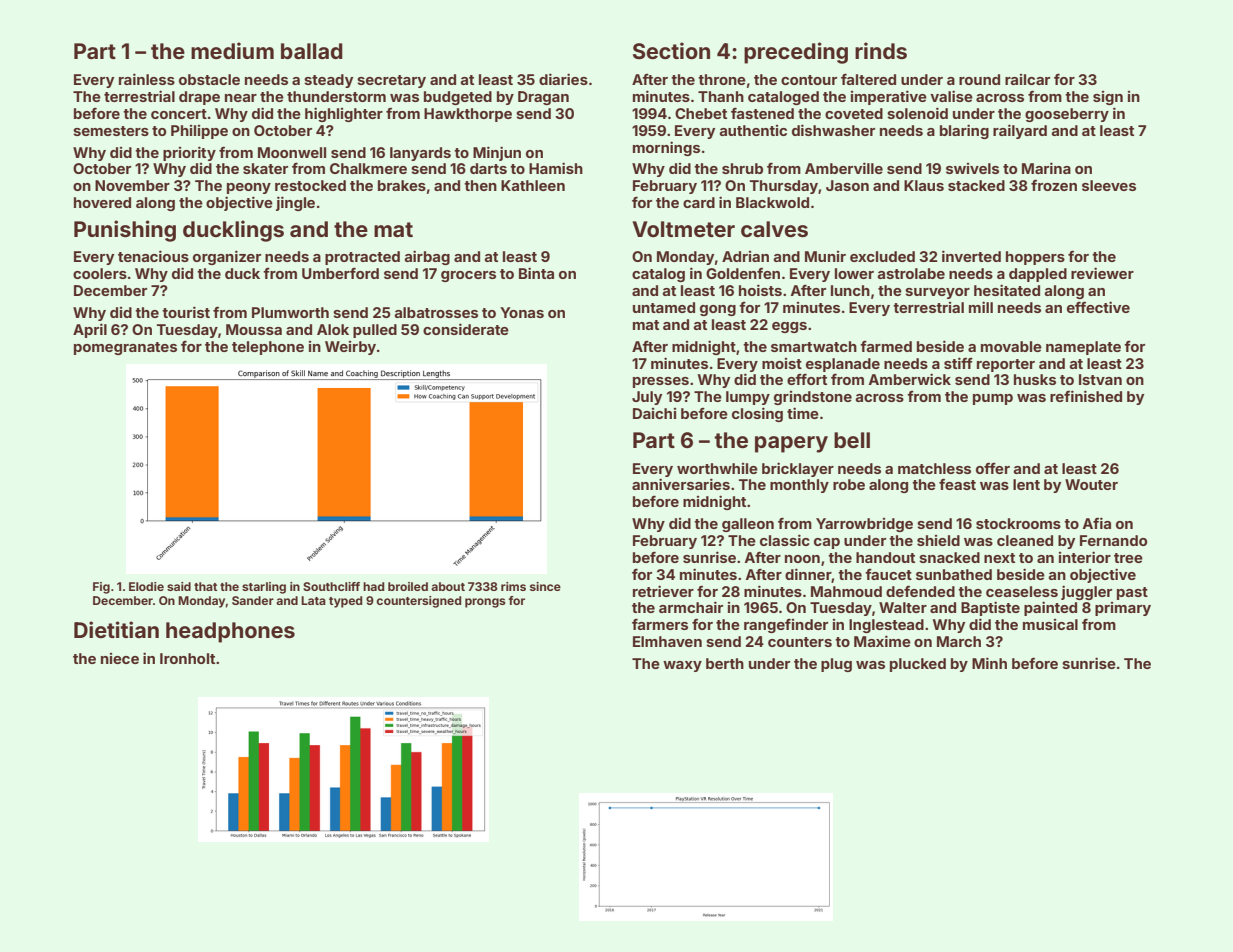 Image resolution: width=1233 pixels, height=952 pixels. Describe the element at coordinates (1020, 131) in the screenshot. I see `railyard` at that location.
